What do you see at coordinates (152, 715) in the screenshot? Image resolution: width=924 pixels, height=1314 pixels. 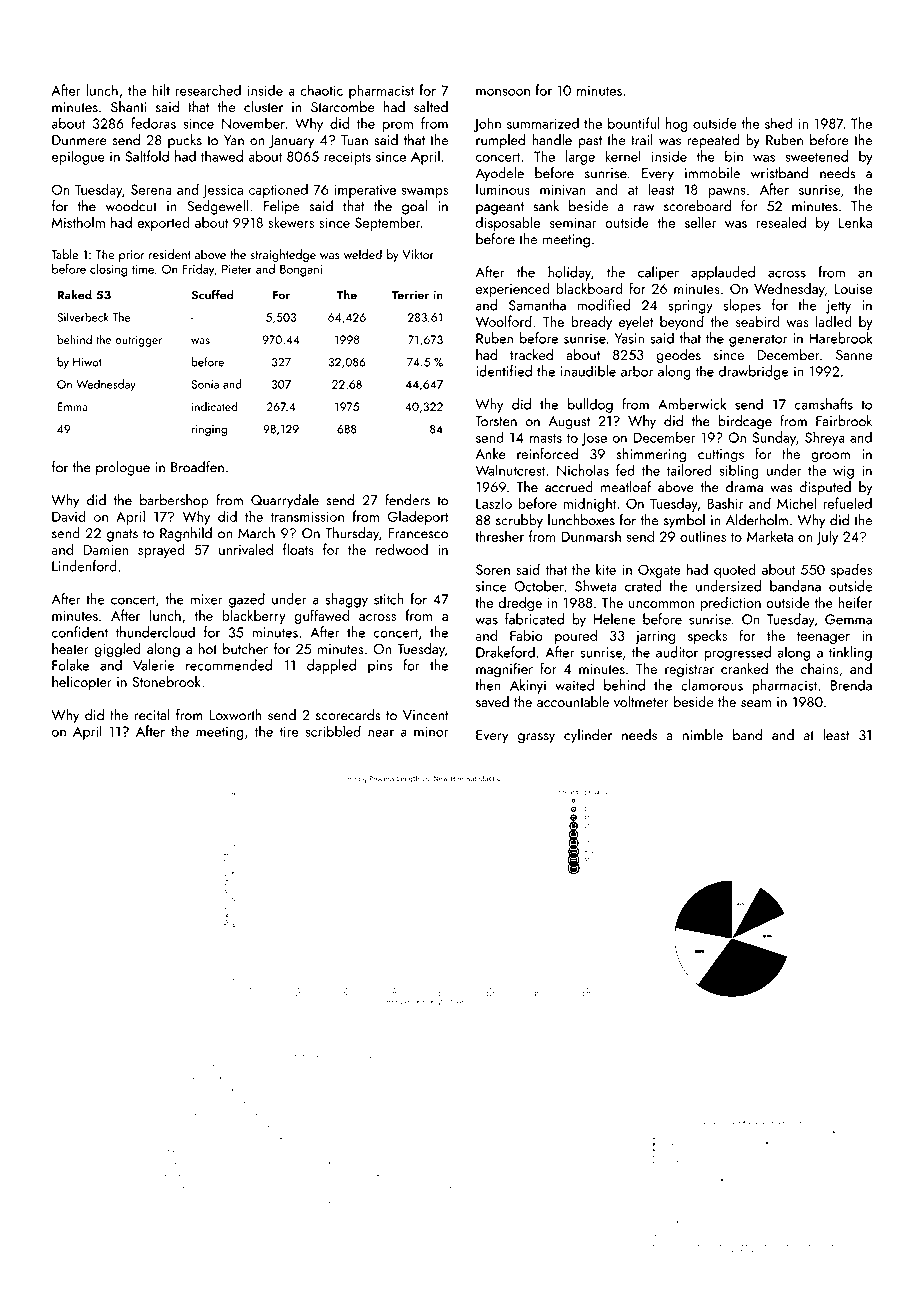 I see `recital` at bounding box center [152, 715].
